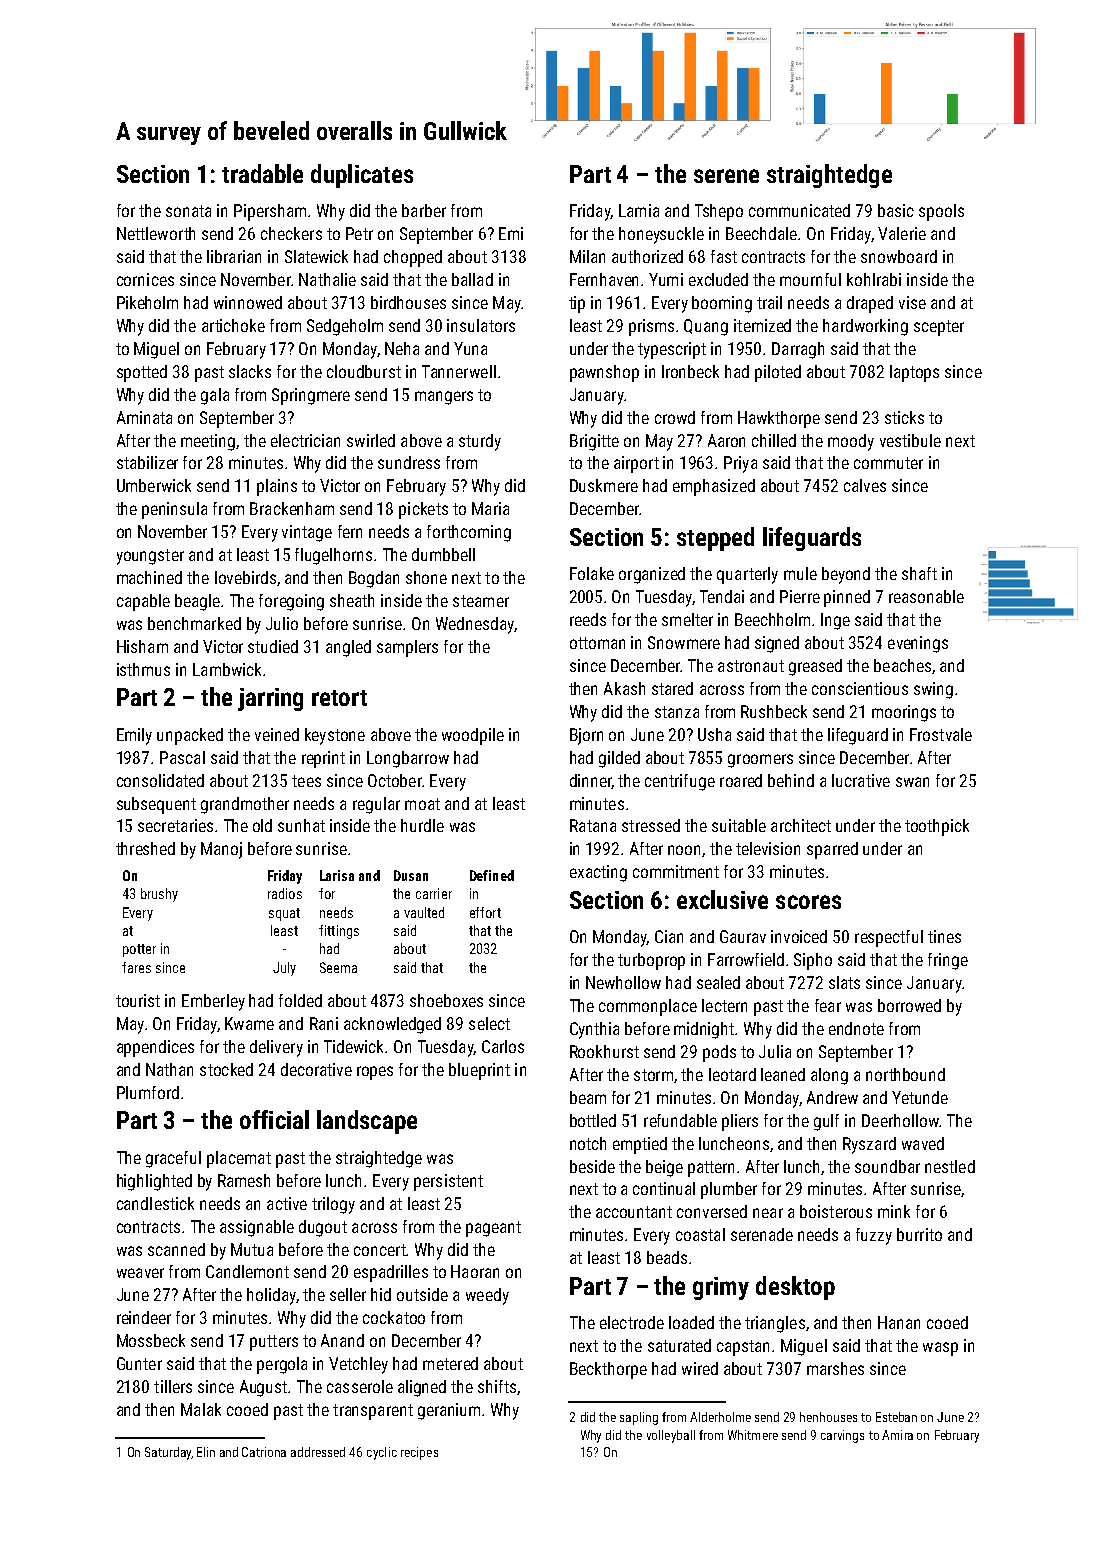 Image resolution: width=1100 pixels, height=1562 pixels. I want to click on marshes, so click(835, 1368).
